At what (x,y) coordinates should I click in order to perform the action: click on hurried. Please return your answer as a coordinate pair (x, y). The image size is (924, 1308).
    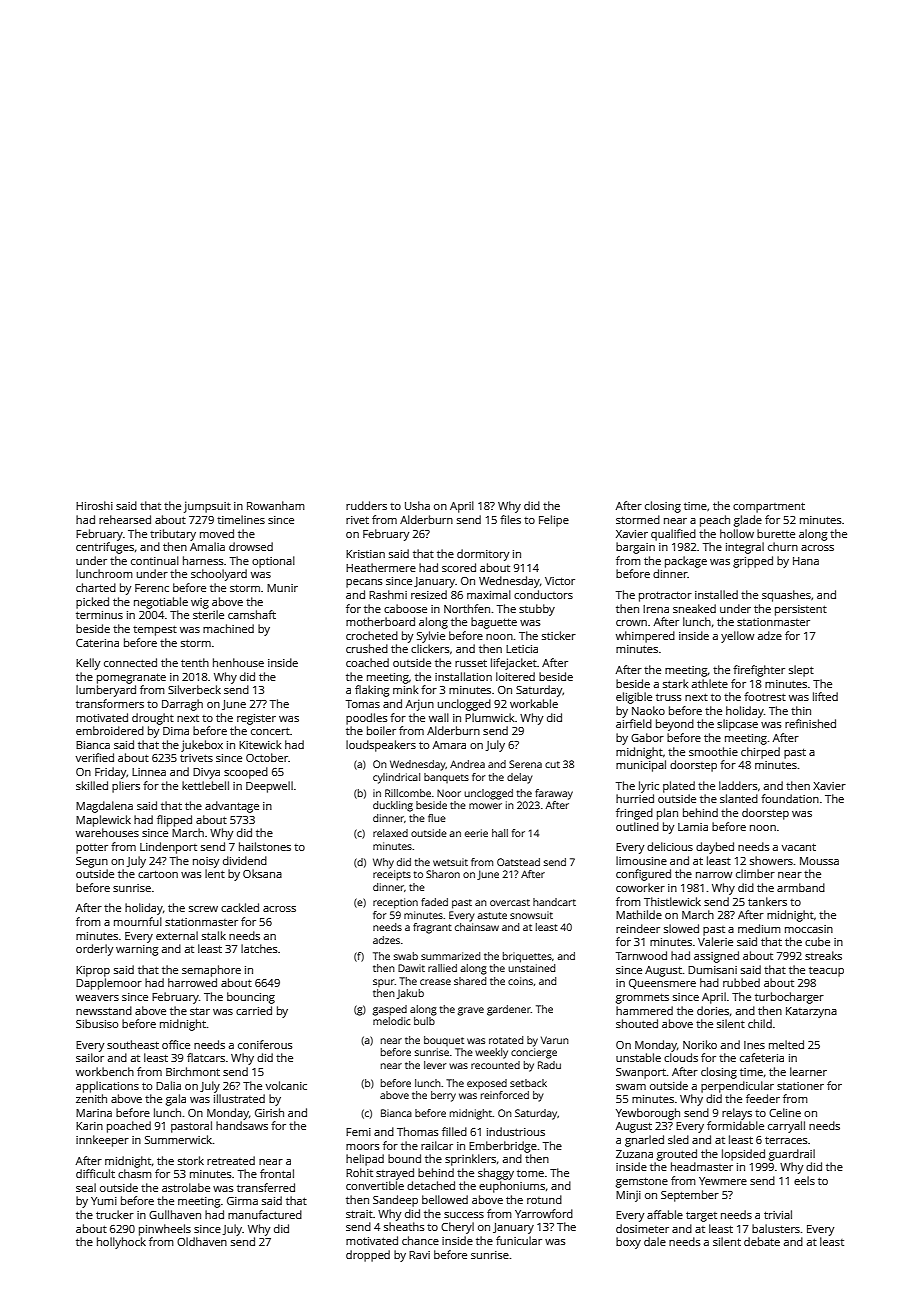
    Looking at the image, I should click on (635, 798).
